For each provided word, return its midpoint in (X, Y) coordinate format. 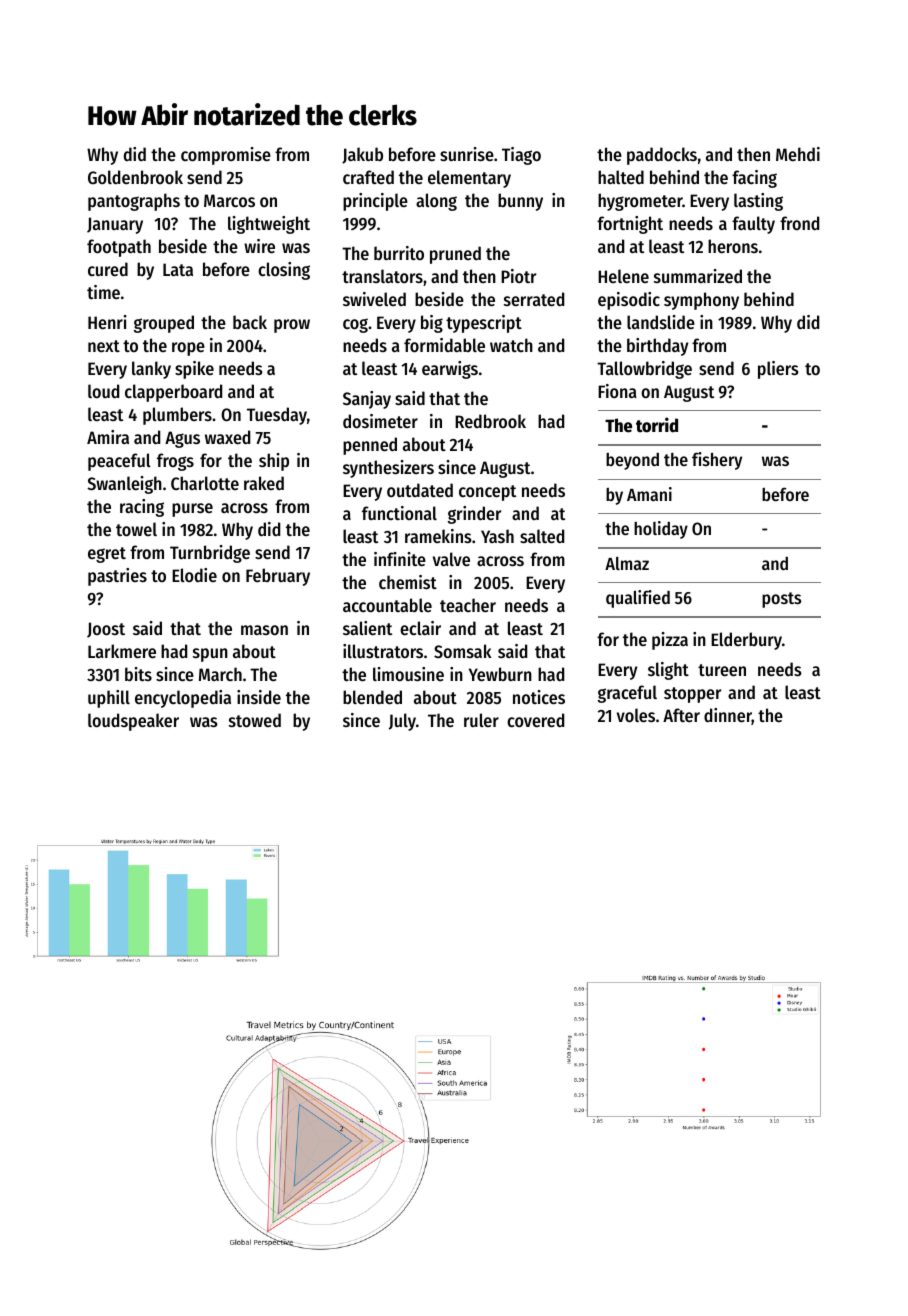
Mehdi (798, 154)
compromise (226, 156)
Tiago (521, 156)
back (250, 322)
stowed (255, 720)
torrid (657, 425)
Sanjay (367, 400)
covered (535, 720)
